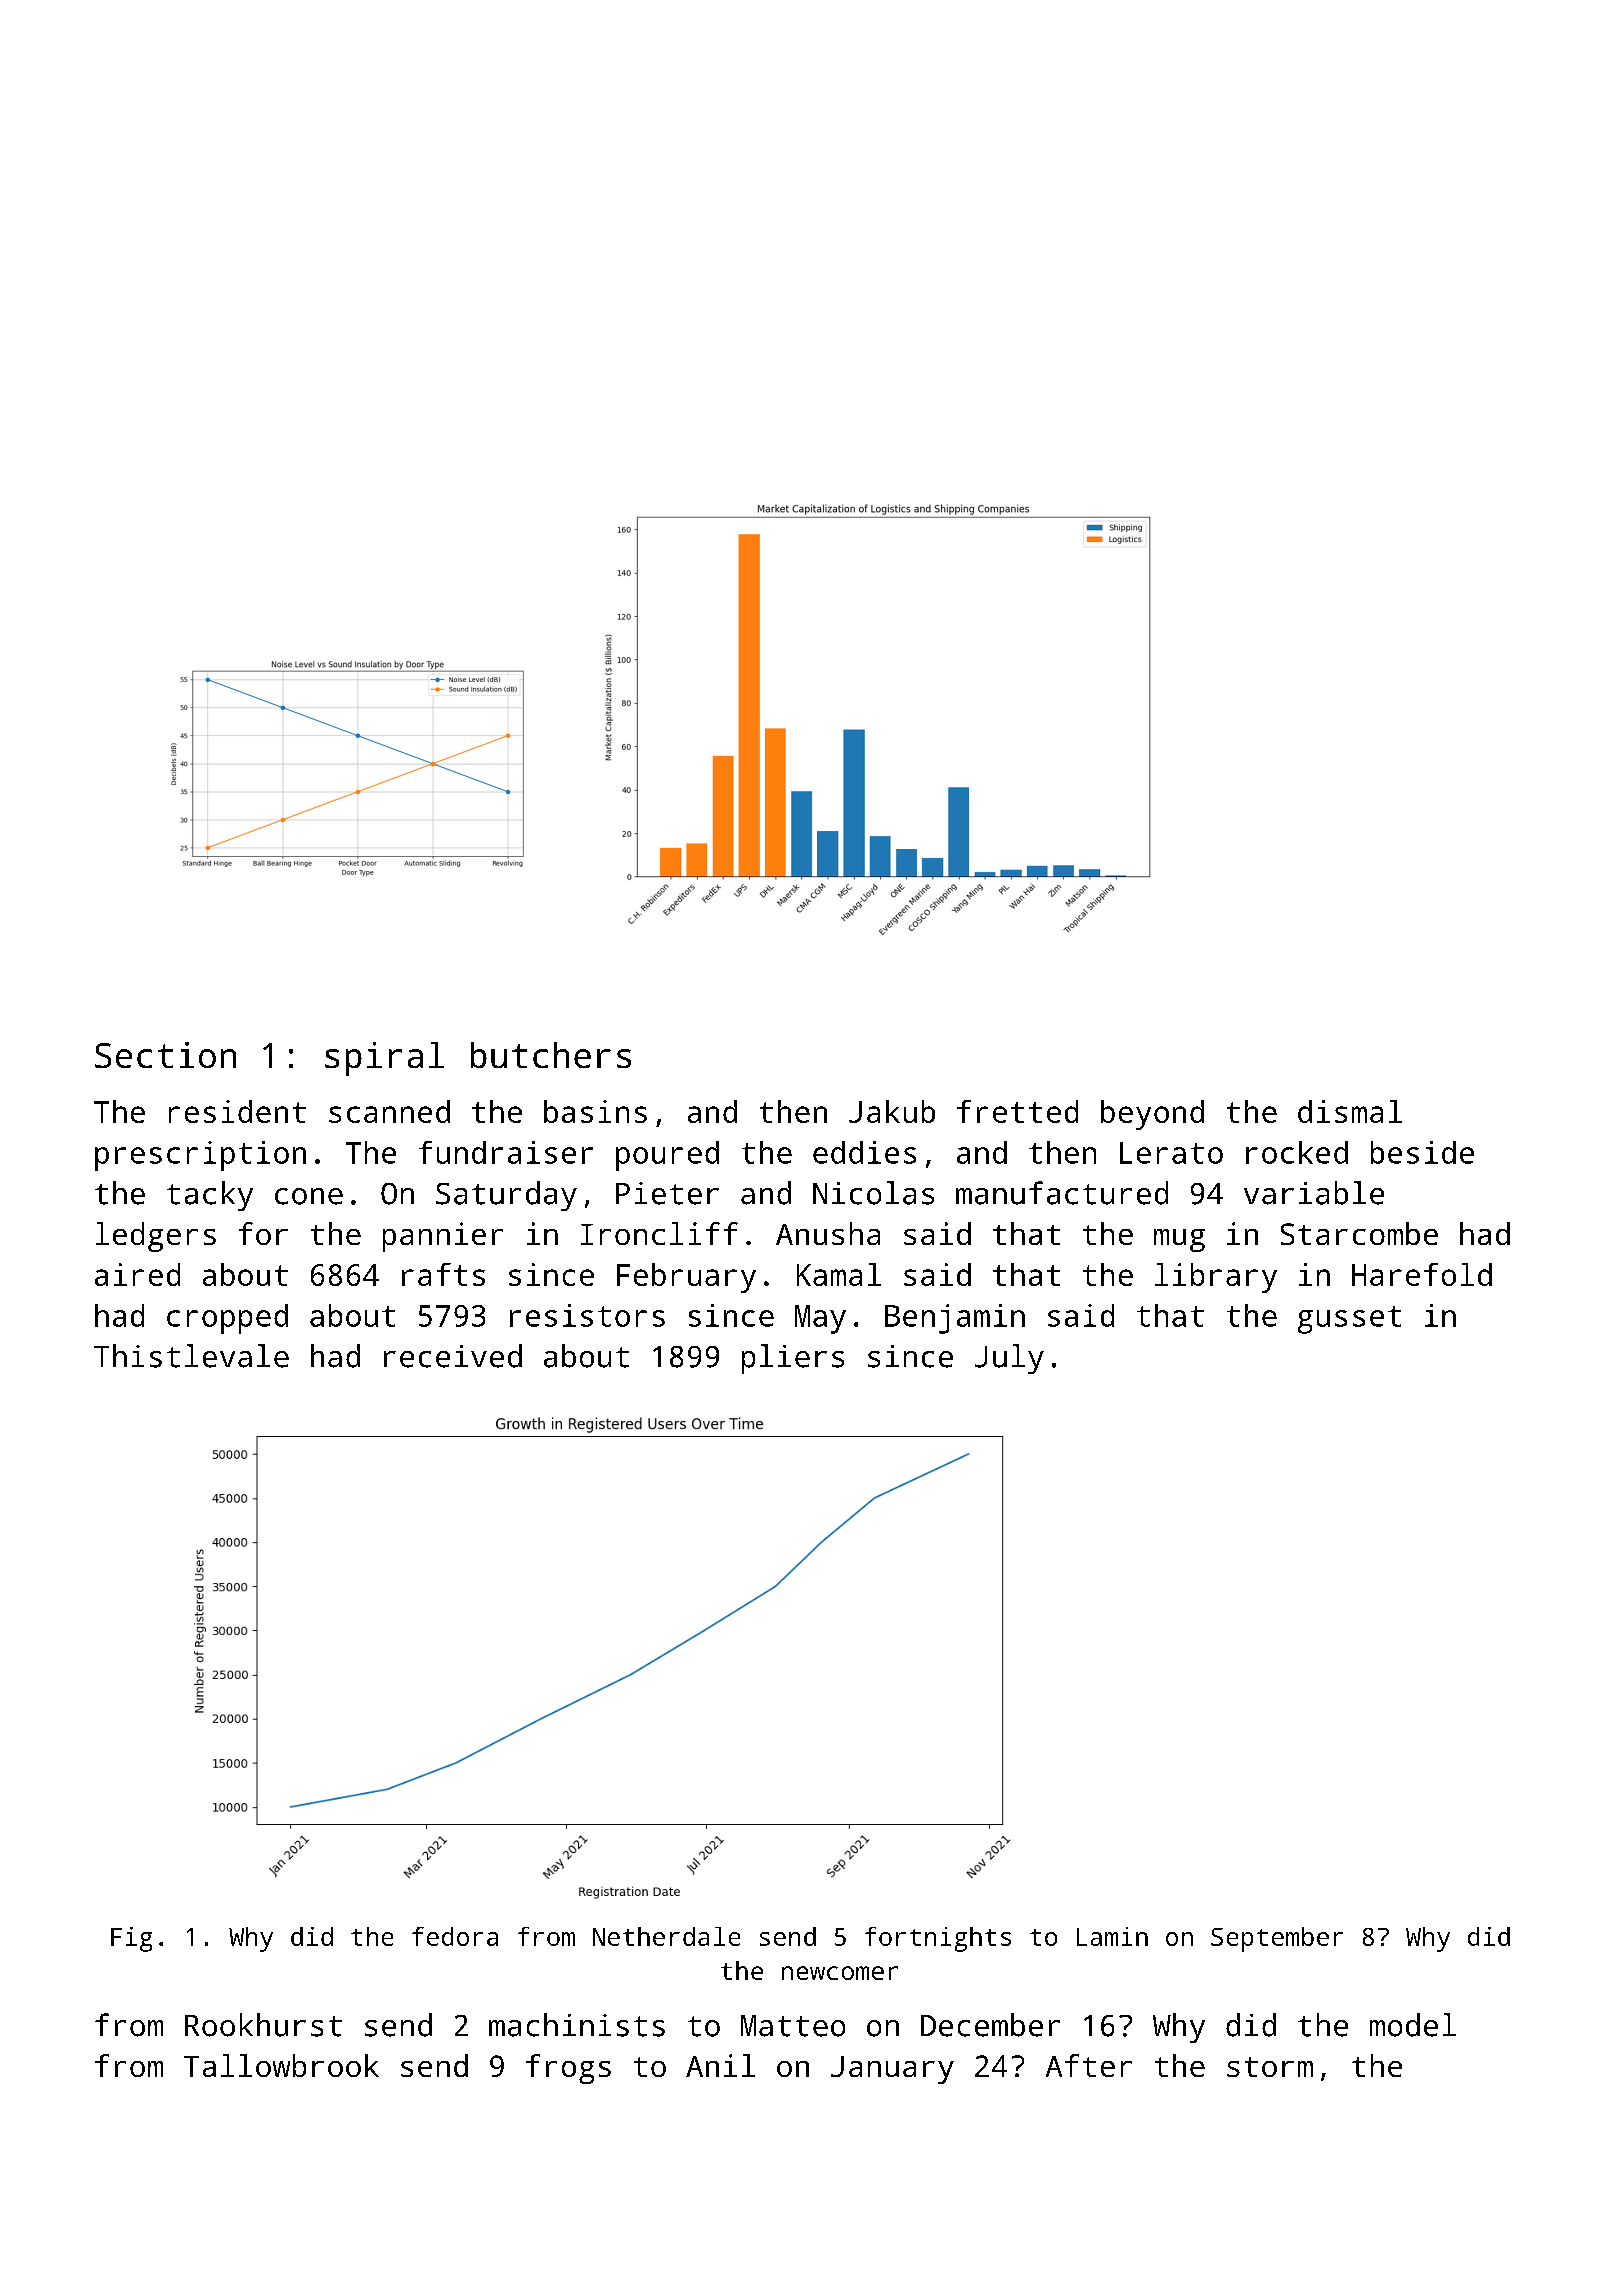 The height and width of the screenshot is (2292, 1620). What do you see at coordinates (443, 1237) in the screenshot?
I see `pannier` at bounding box center [443, 1237].
